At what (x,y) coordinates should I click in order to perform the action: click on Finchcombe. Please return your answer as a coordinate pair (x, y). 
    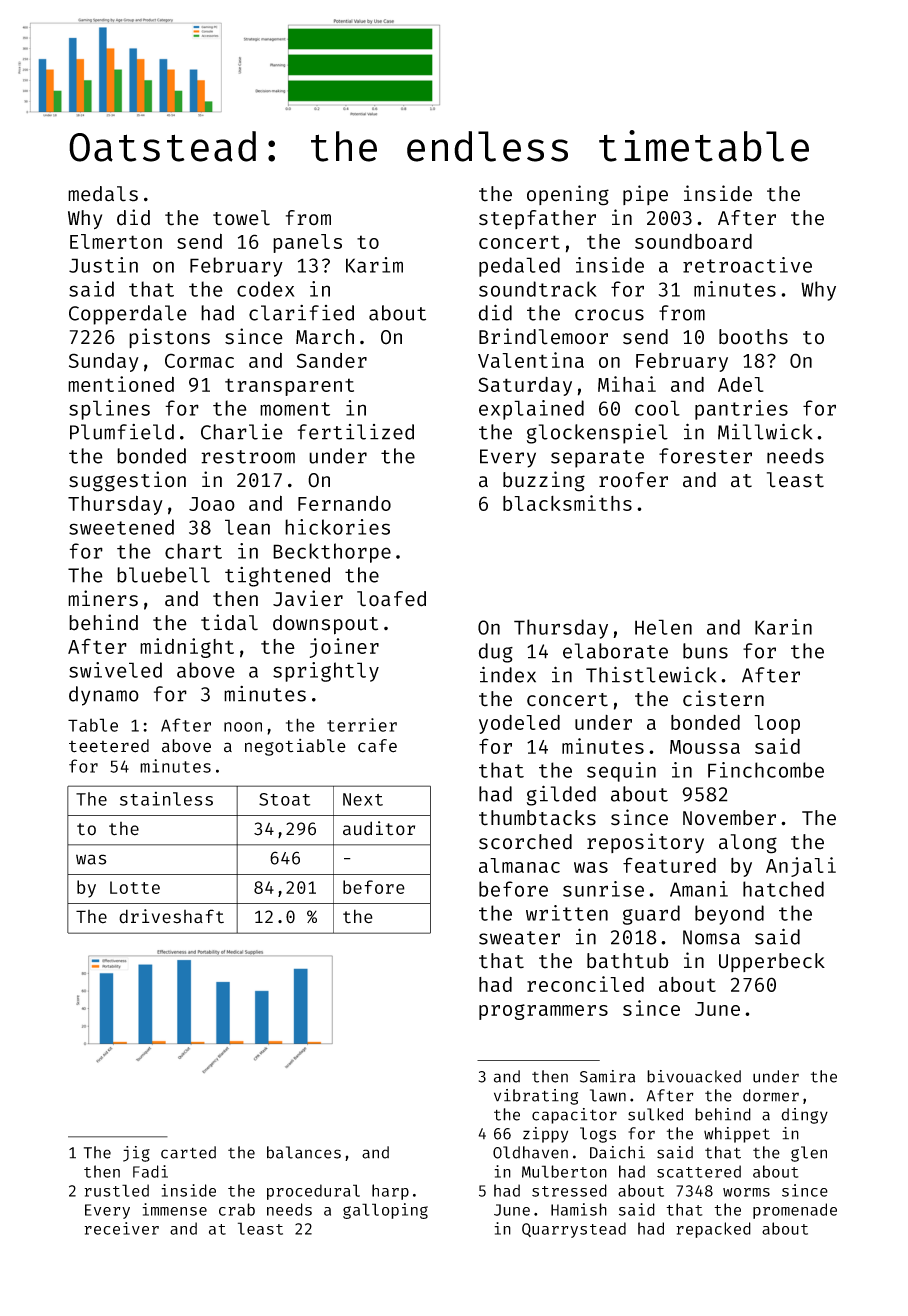
    Looking at the image, I should click on (766, 770).
